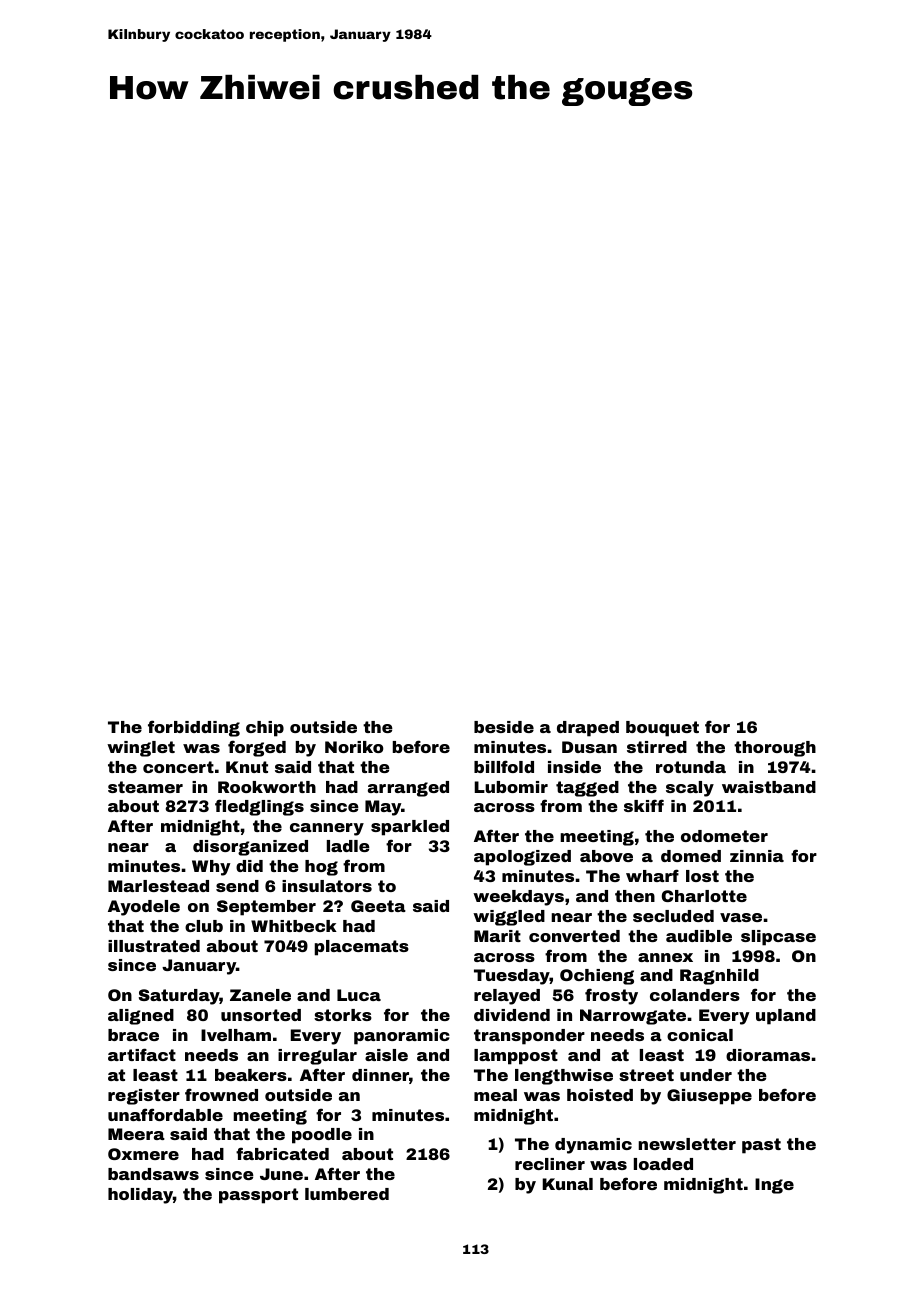 The height and width of the screenshot is (1308, 924). Describe the element at coordinates (327, 829) in the screenshot. I see `cannery` at that location.
